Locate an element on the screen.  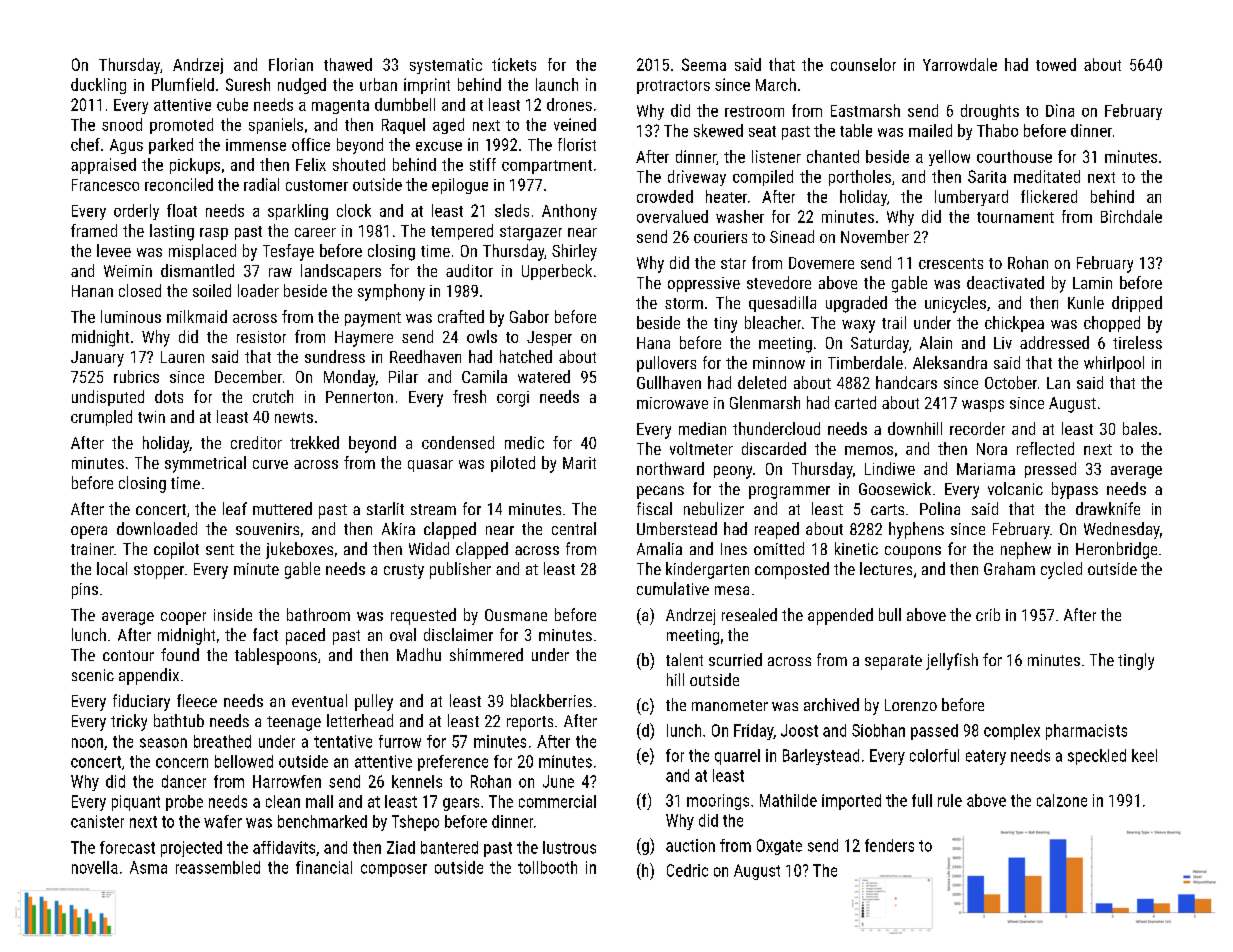
auction is located at coordinates (690, 845).
